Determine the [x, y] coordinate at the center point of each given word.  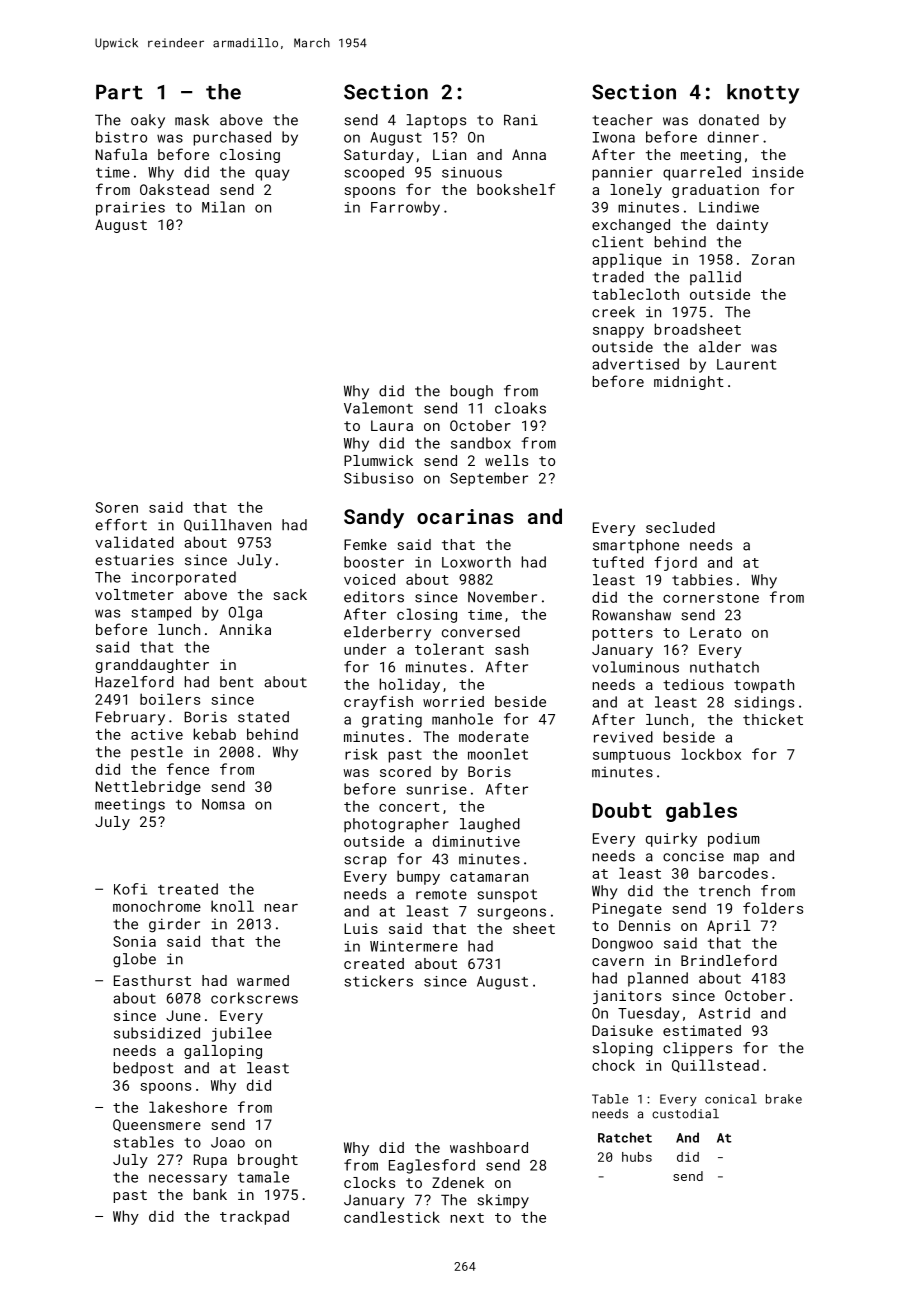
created [374, 963]
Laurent [746, 364]
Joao [228, 1142]
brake [784, 1099]
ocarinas [465, 516]
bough [472, 392]
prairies [130, 209]
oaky [148, 121]
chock [613, 1065]
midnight [689, 383]
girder [174, 925]
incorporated [184, 578]
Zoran [773, 259]
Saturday [379, 156]
